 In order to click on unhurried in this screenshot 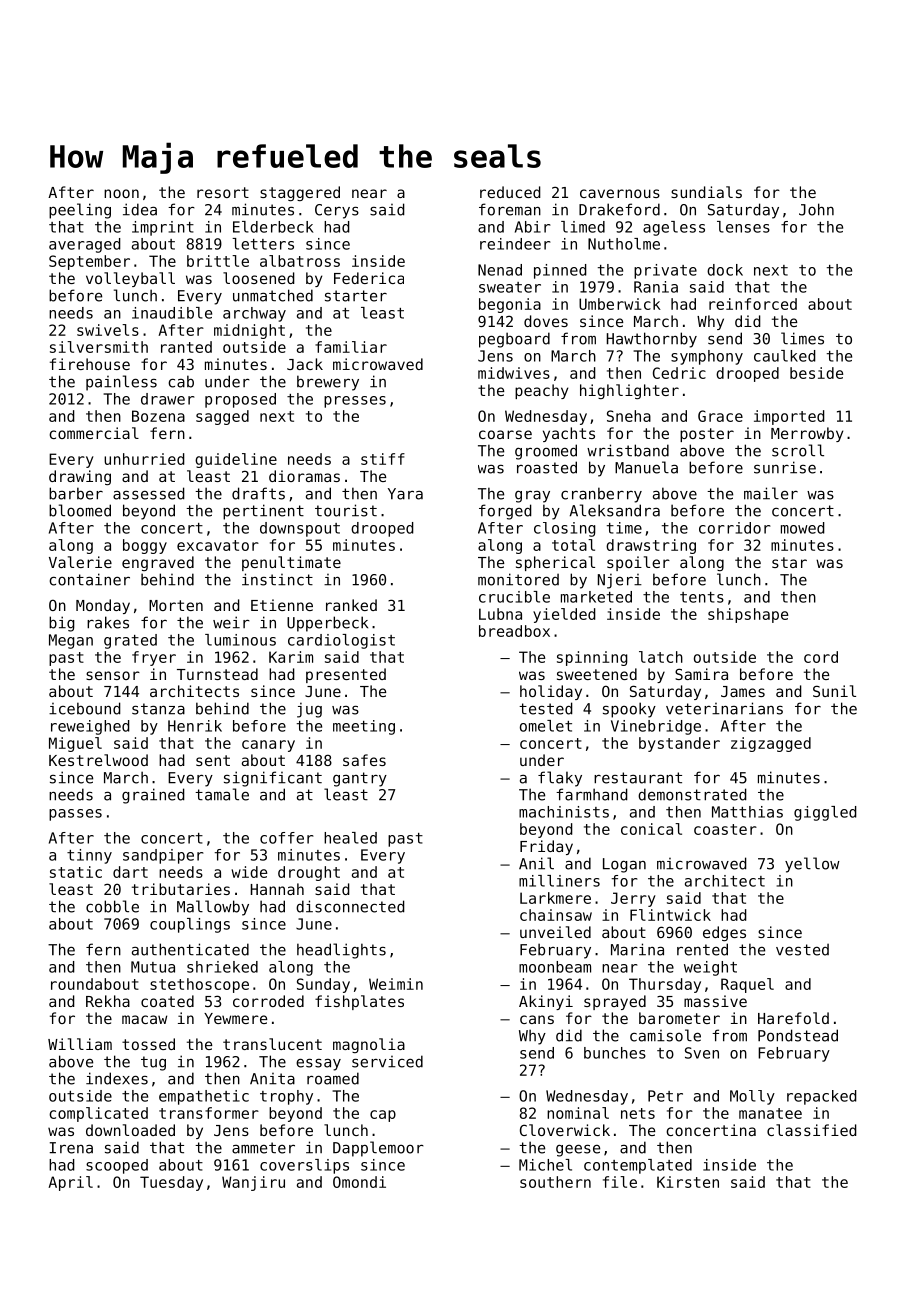, I will do `click(144, 459)`.
